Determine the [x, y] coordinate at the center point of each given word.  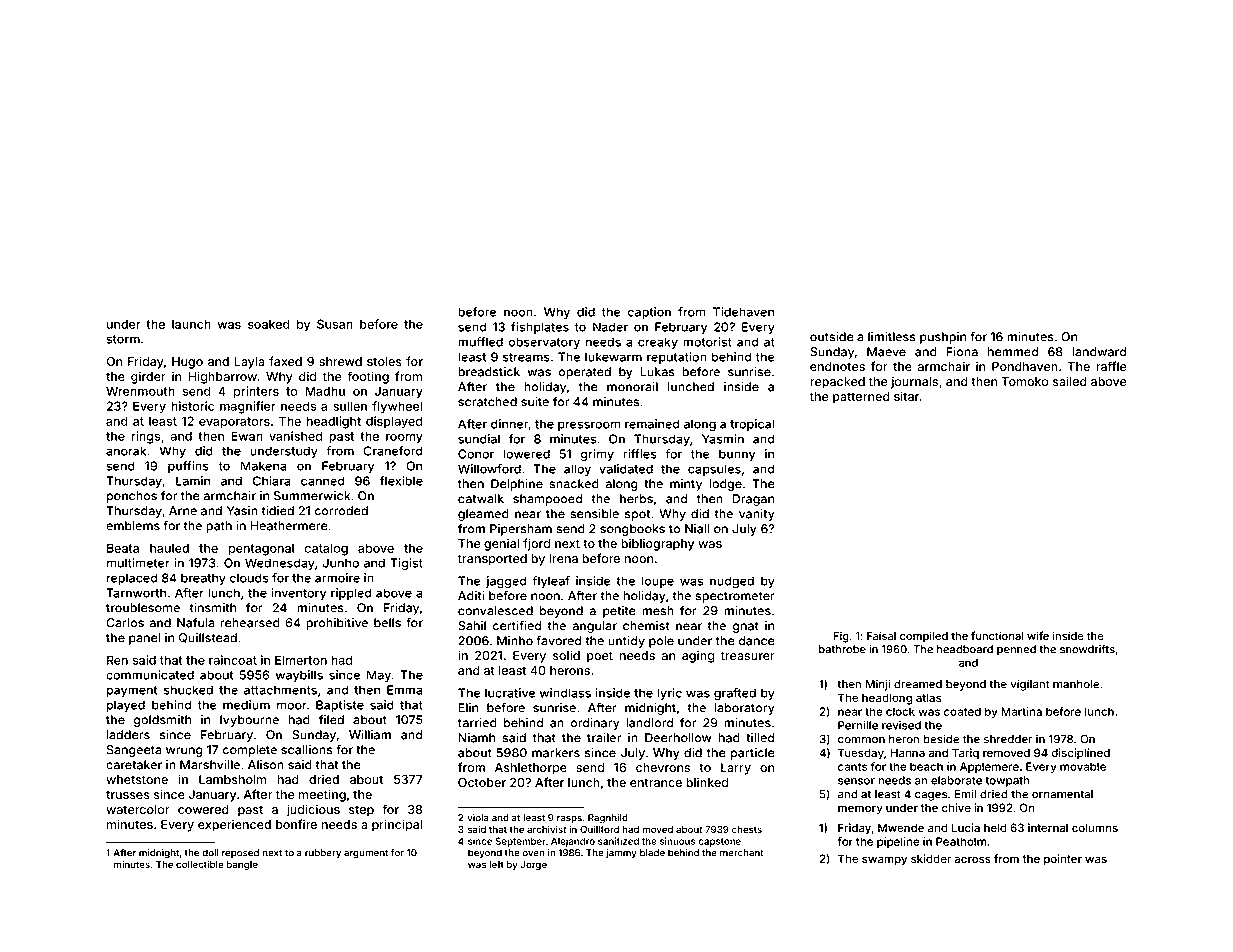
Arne [183, 511]
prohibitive [337, 624]
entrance [656, 782]
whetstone [137, 779]
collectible [200, 864]
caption [649, 313]
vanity [757, 515]
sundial [479, 439]
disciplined [1080, 753]
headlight [334, 422]
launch [191, 324]
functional [997, 635]
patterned [861, 398]
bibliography [657, 544]
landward [1099, 352]
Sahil [472, 626]
